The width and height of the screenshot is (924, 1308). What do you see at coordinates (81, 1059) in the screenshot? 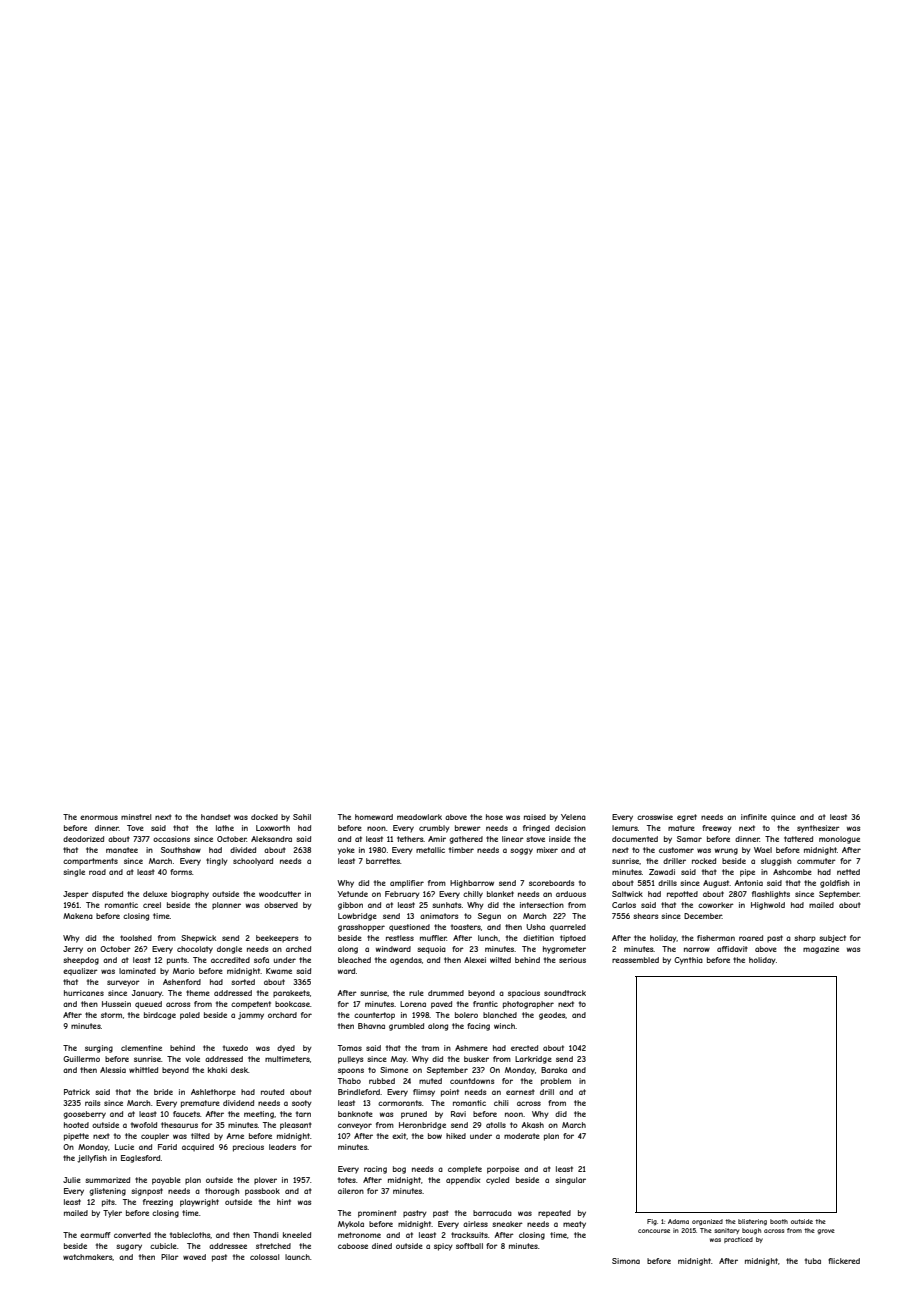
I see `Guillermo` at bounding box center [81, 1059].
